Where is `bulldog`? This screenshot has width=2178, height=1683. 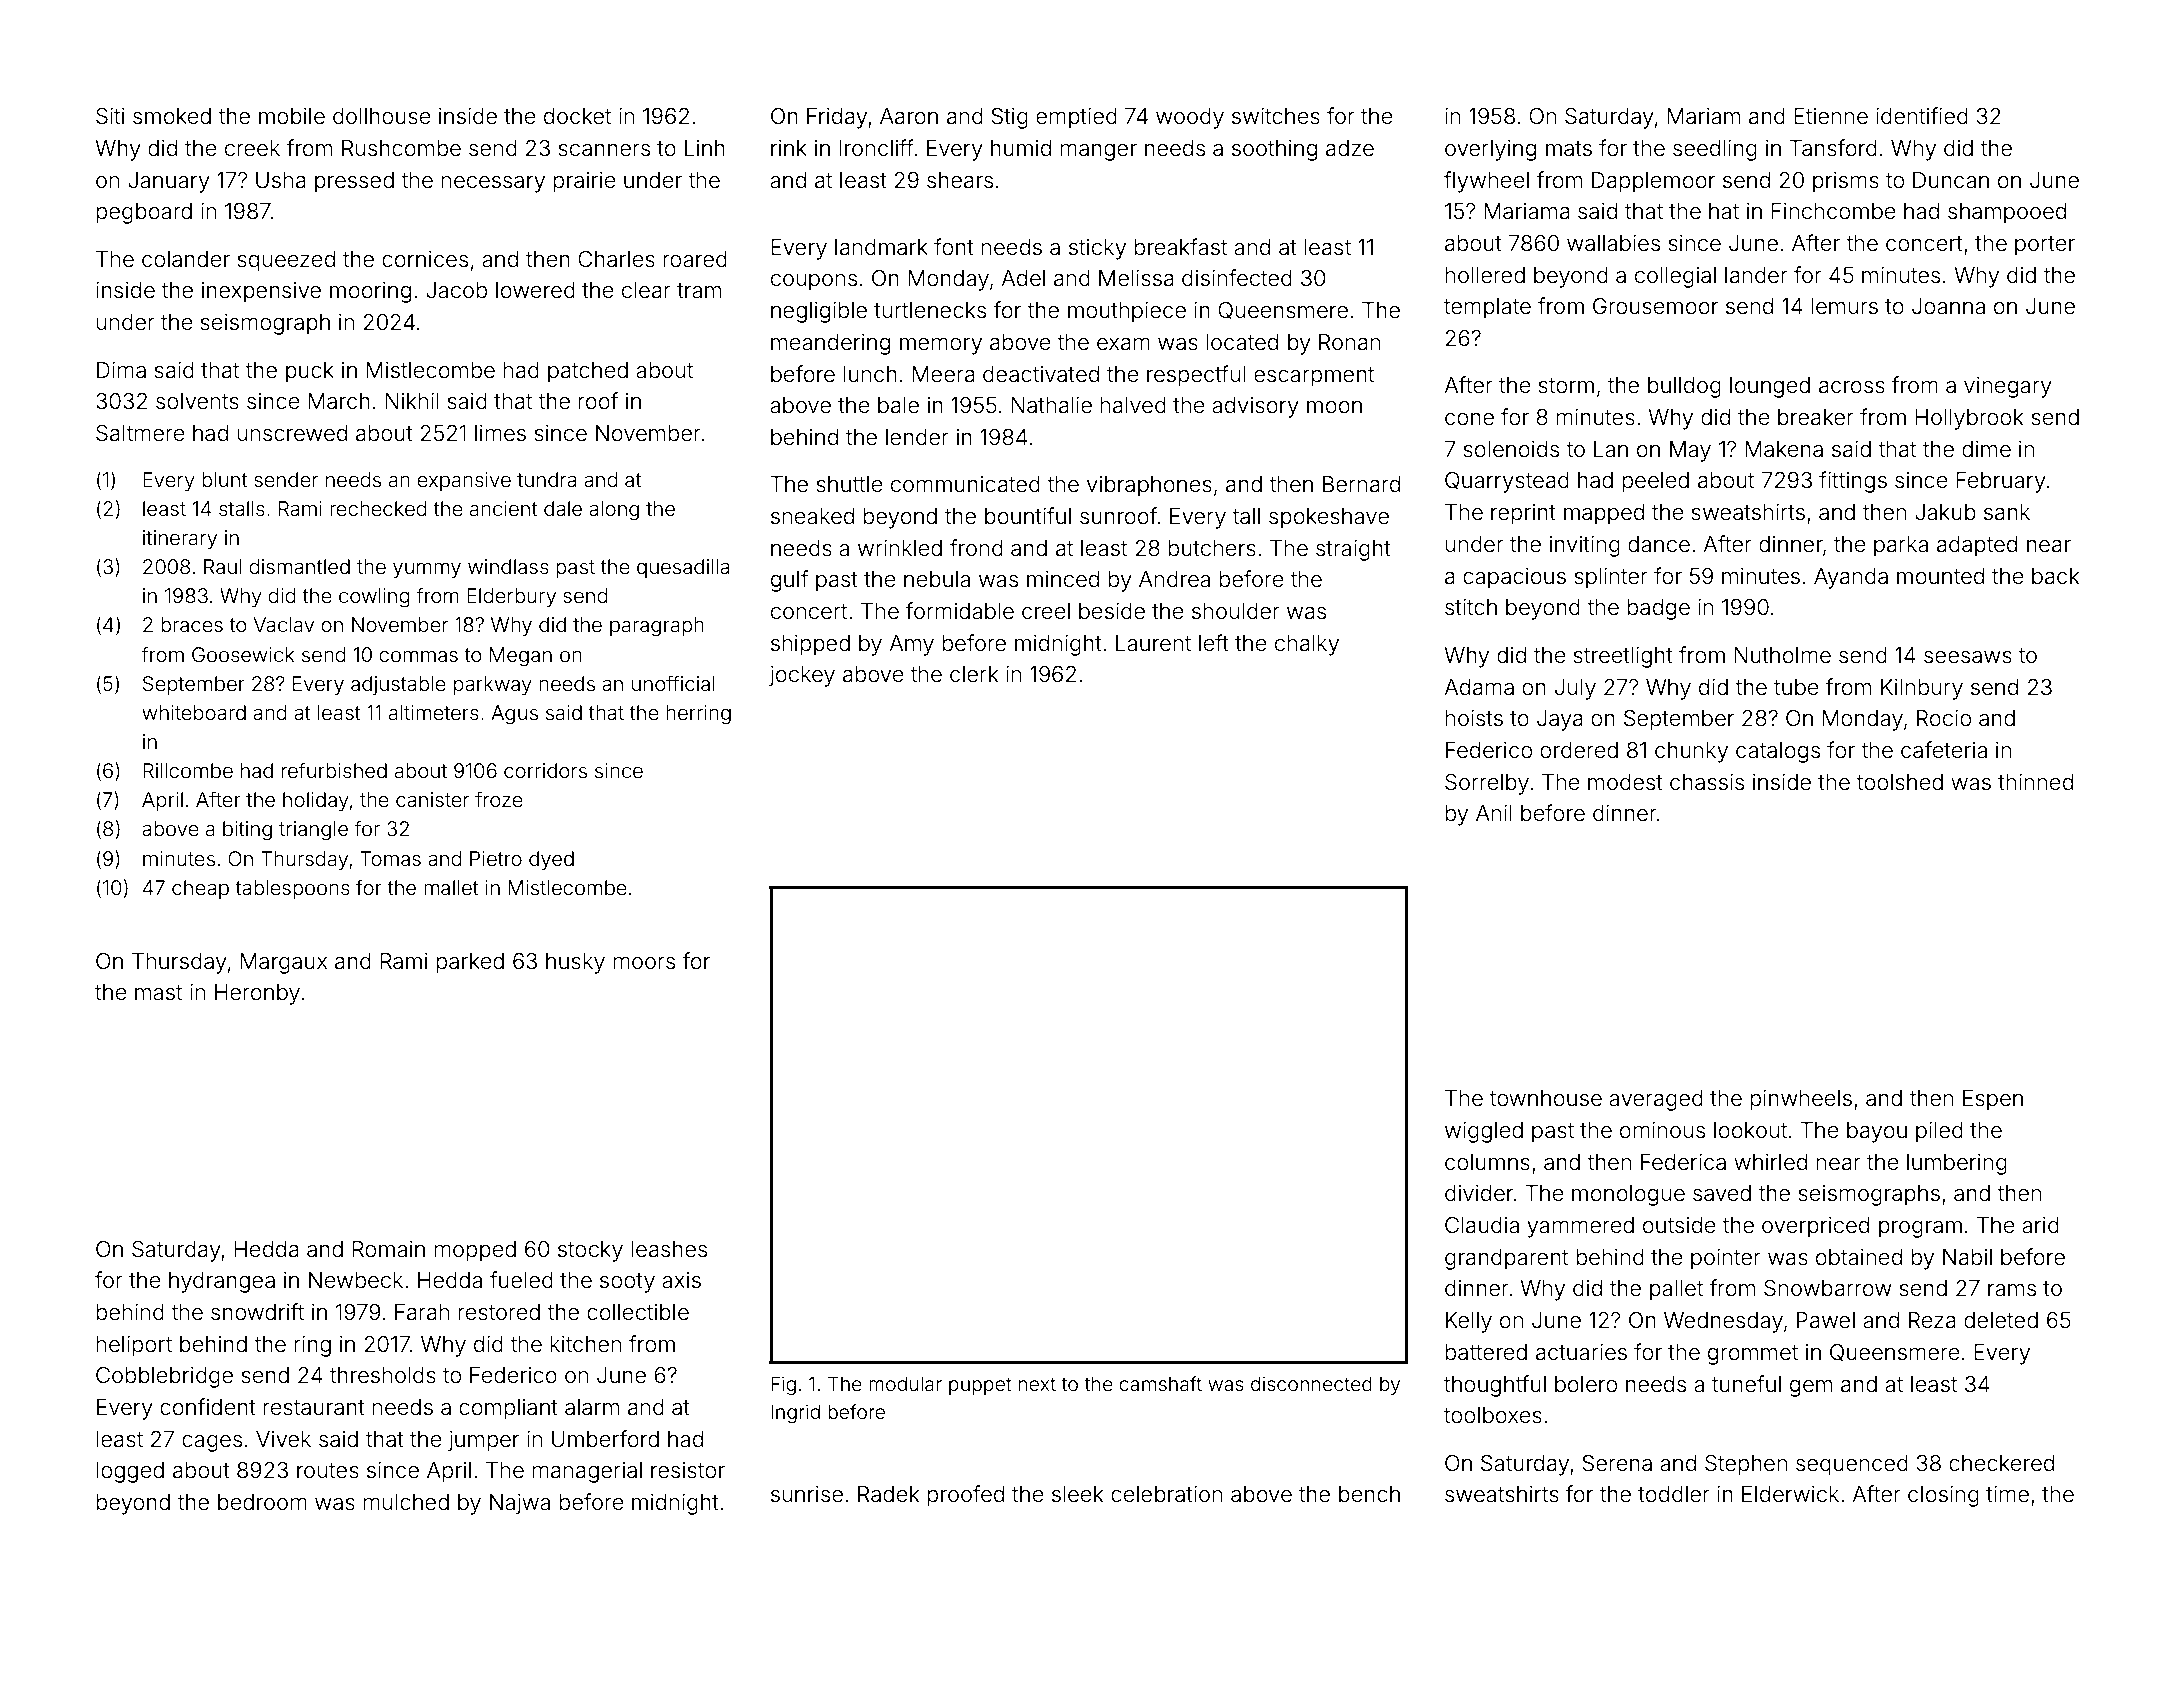
bulldog is located at coordinates (1684, 387).
